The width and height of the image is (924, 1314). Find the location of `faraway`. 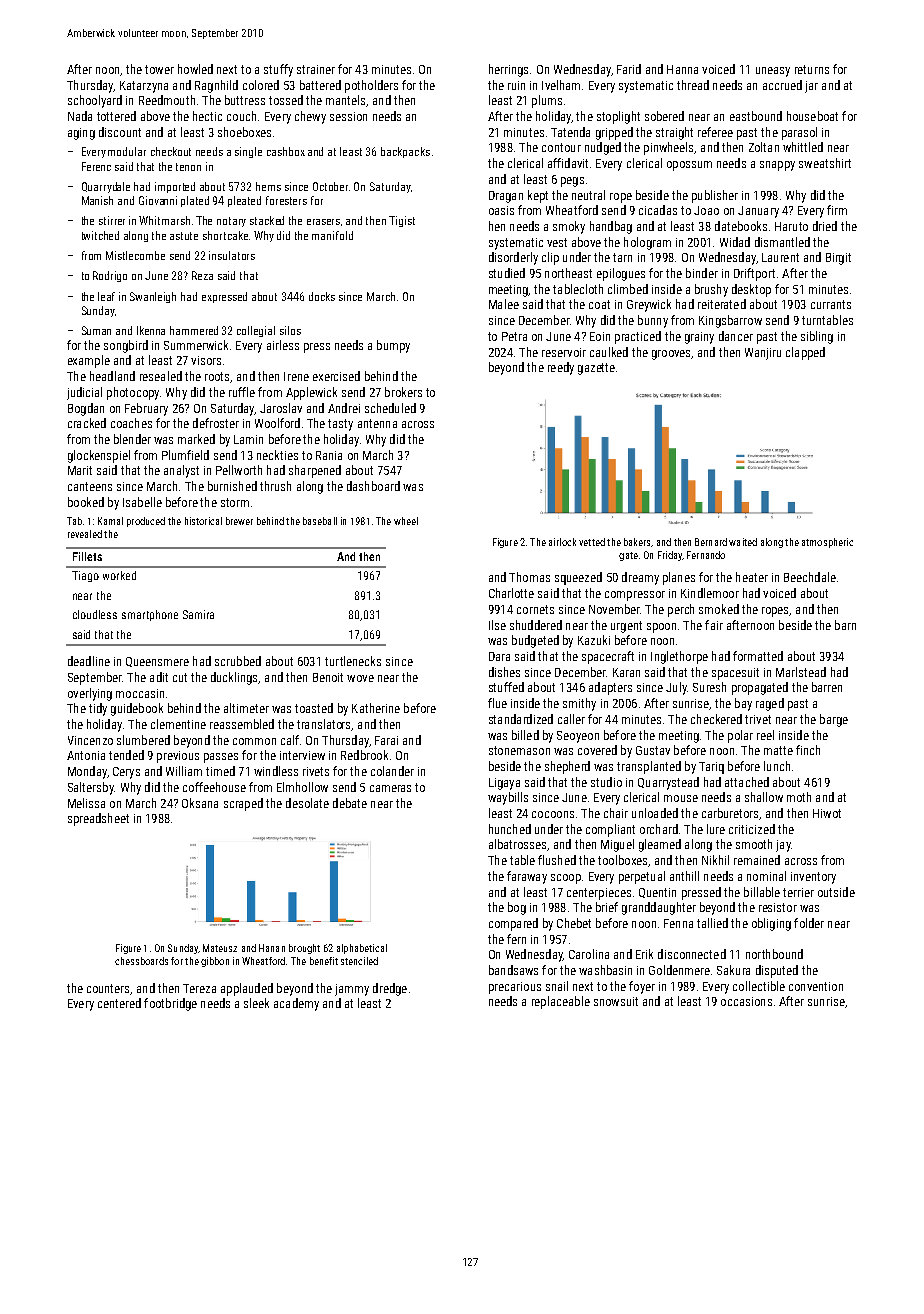

faraway is located at coordinates (527, 877).
